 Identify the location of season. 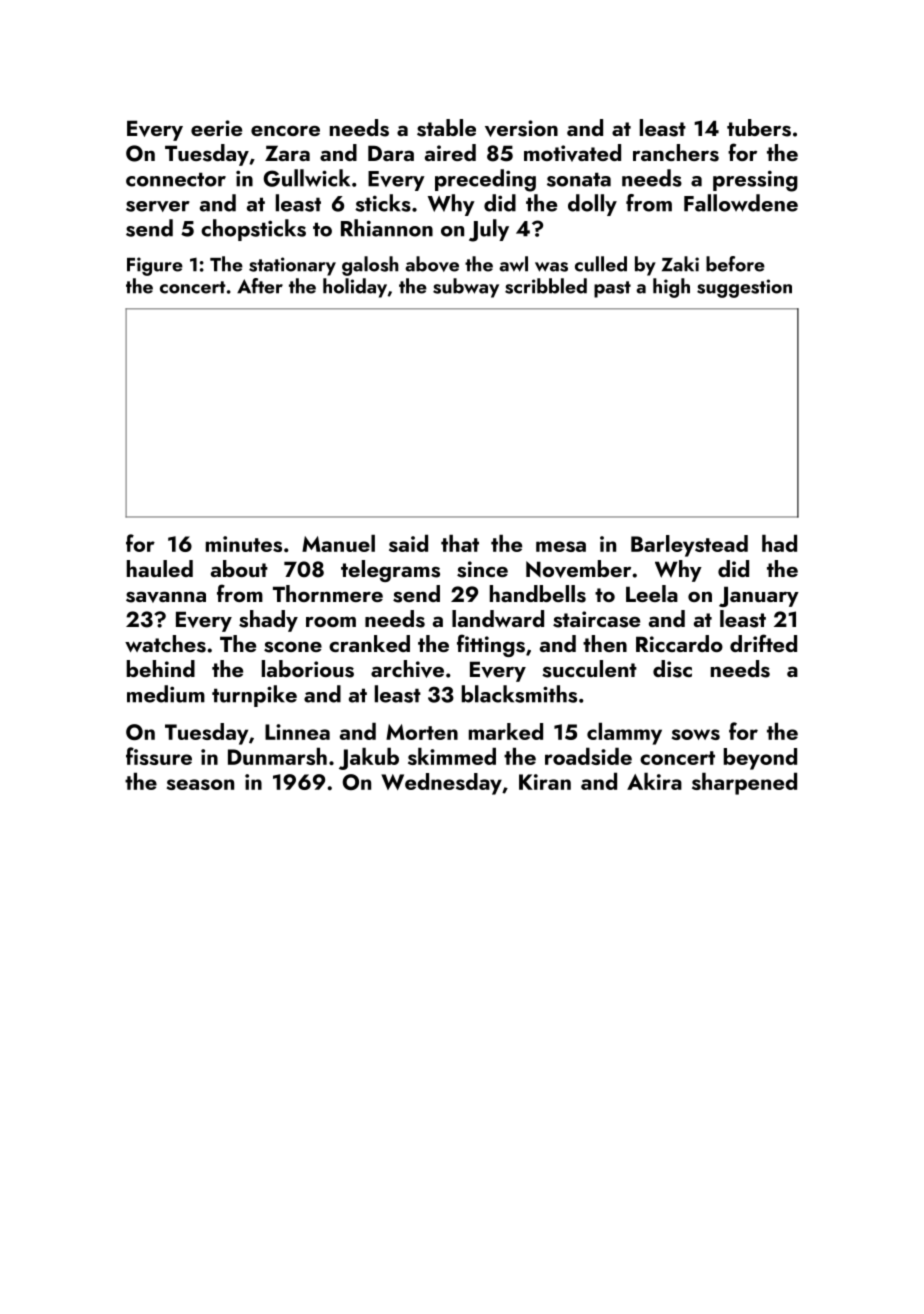
(200, 784).
